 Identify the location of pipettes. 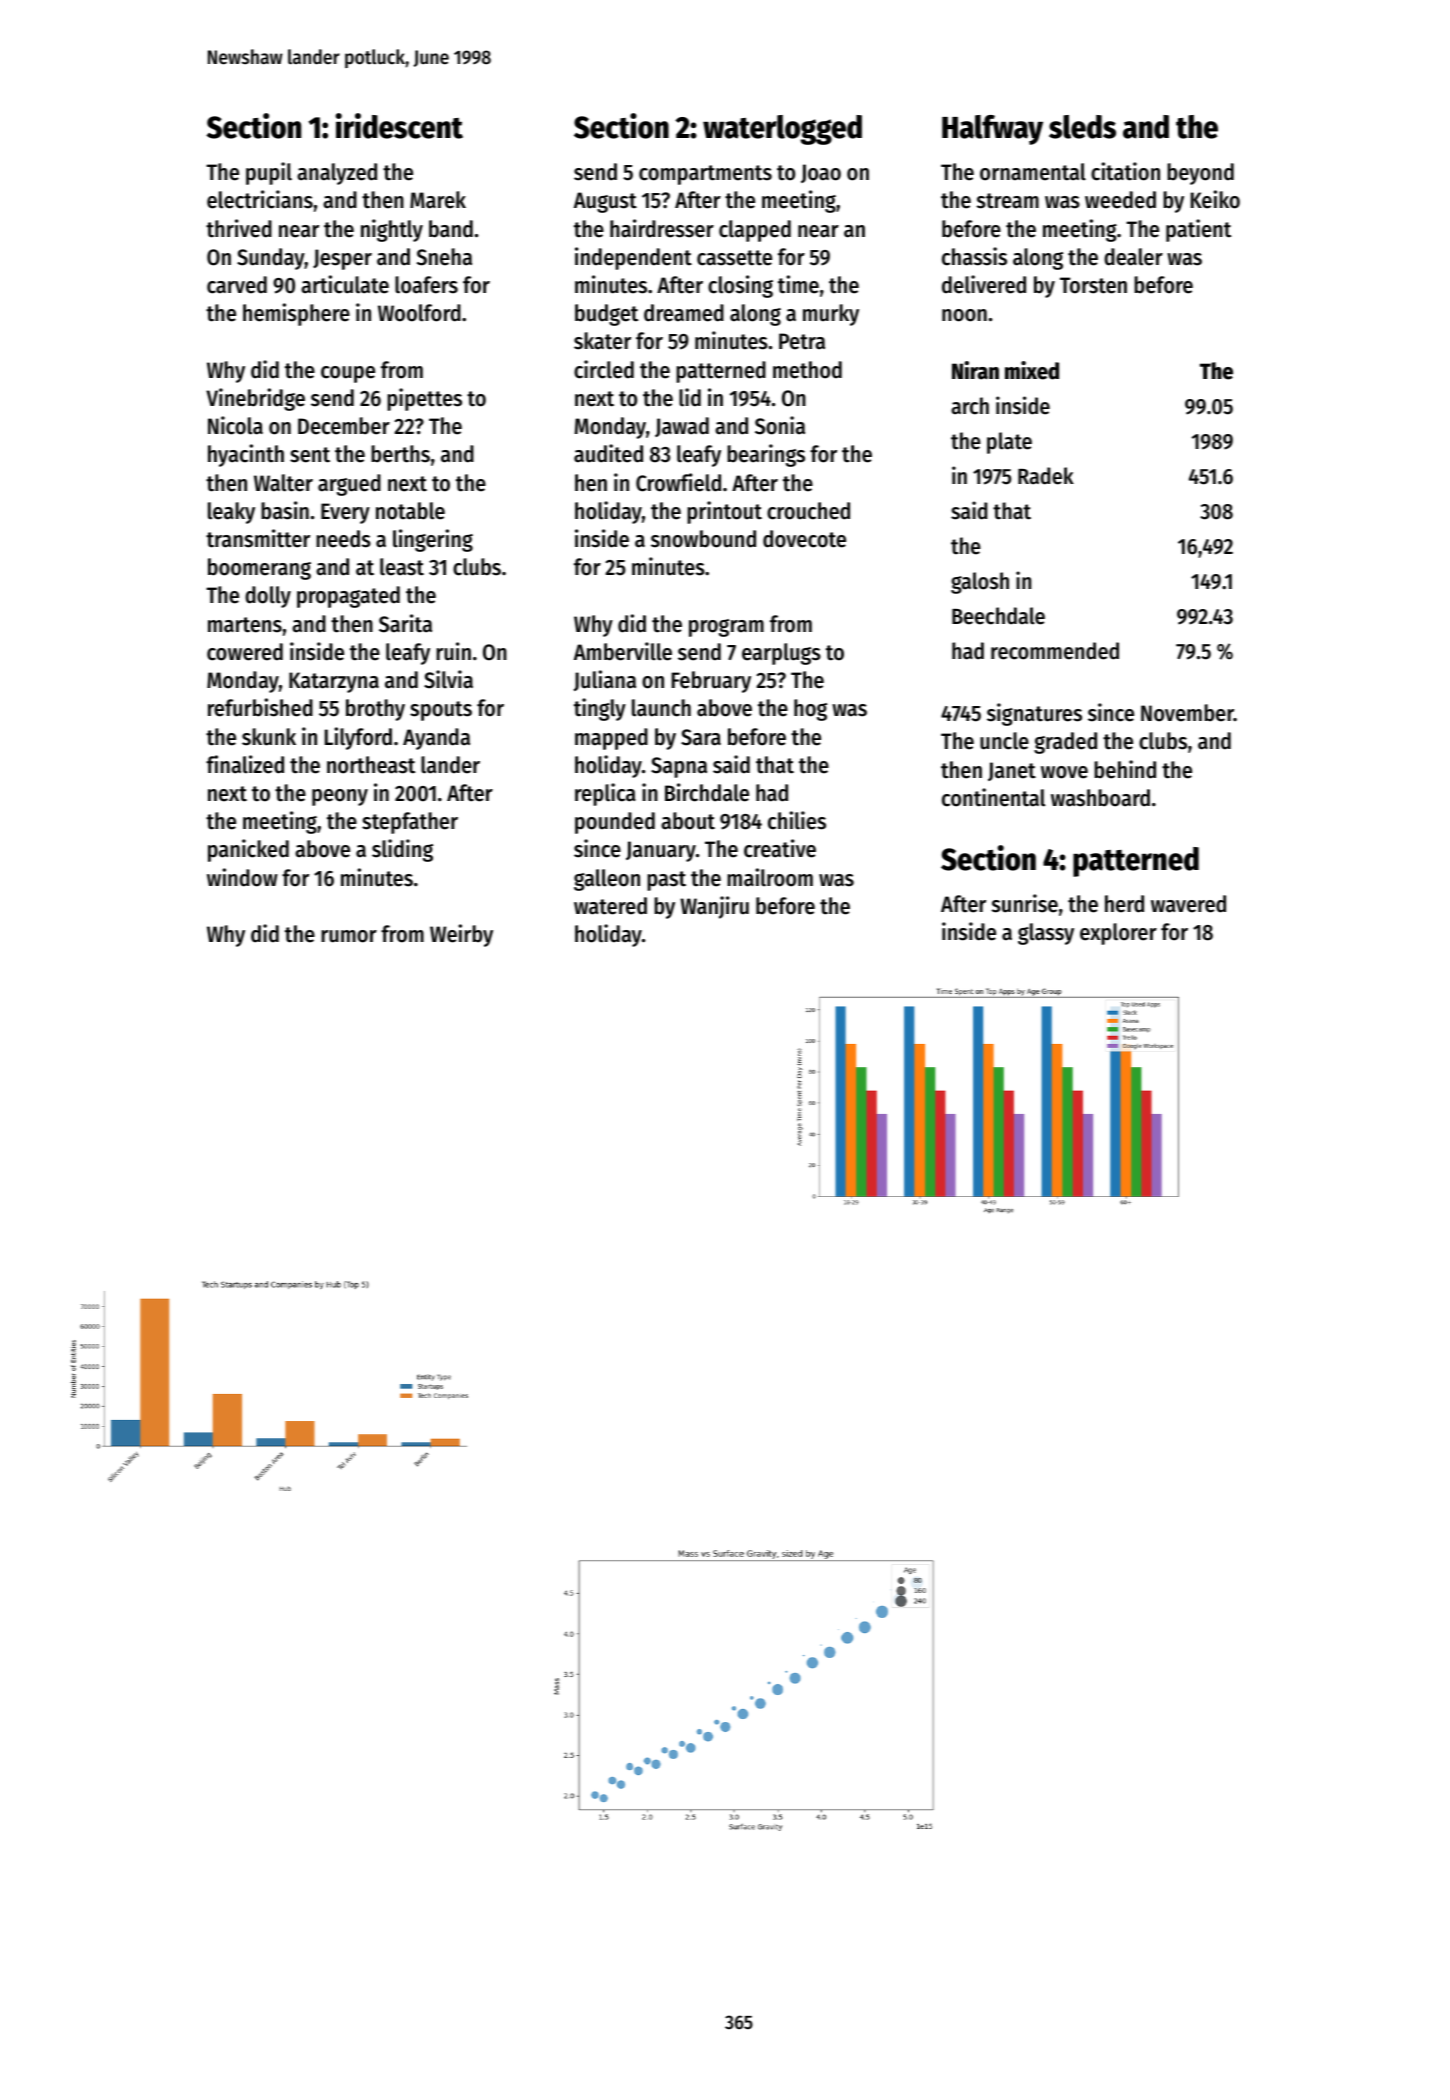
(424, 399).
